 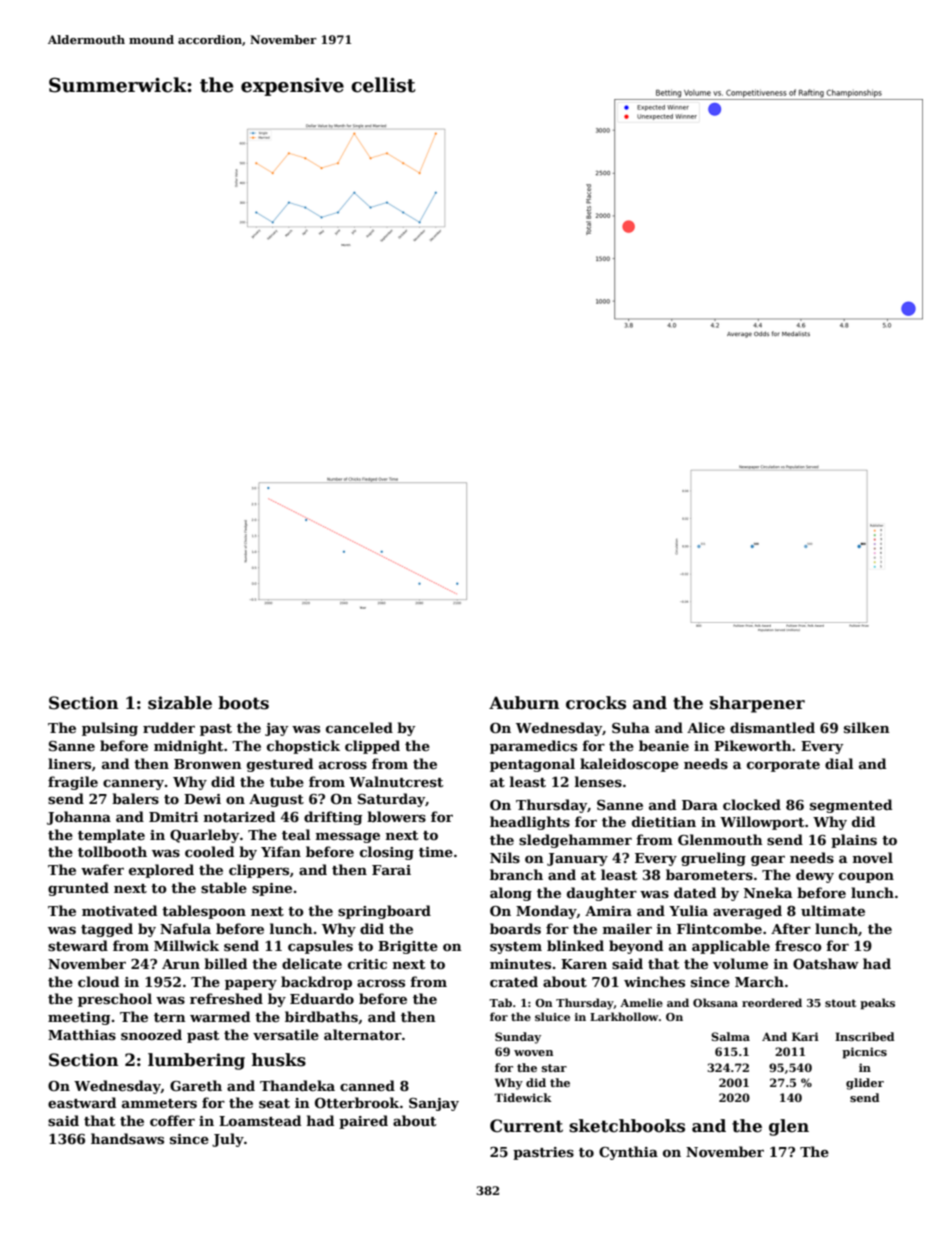 I want to click on applicable, so click(x=731, y=947).
